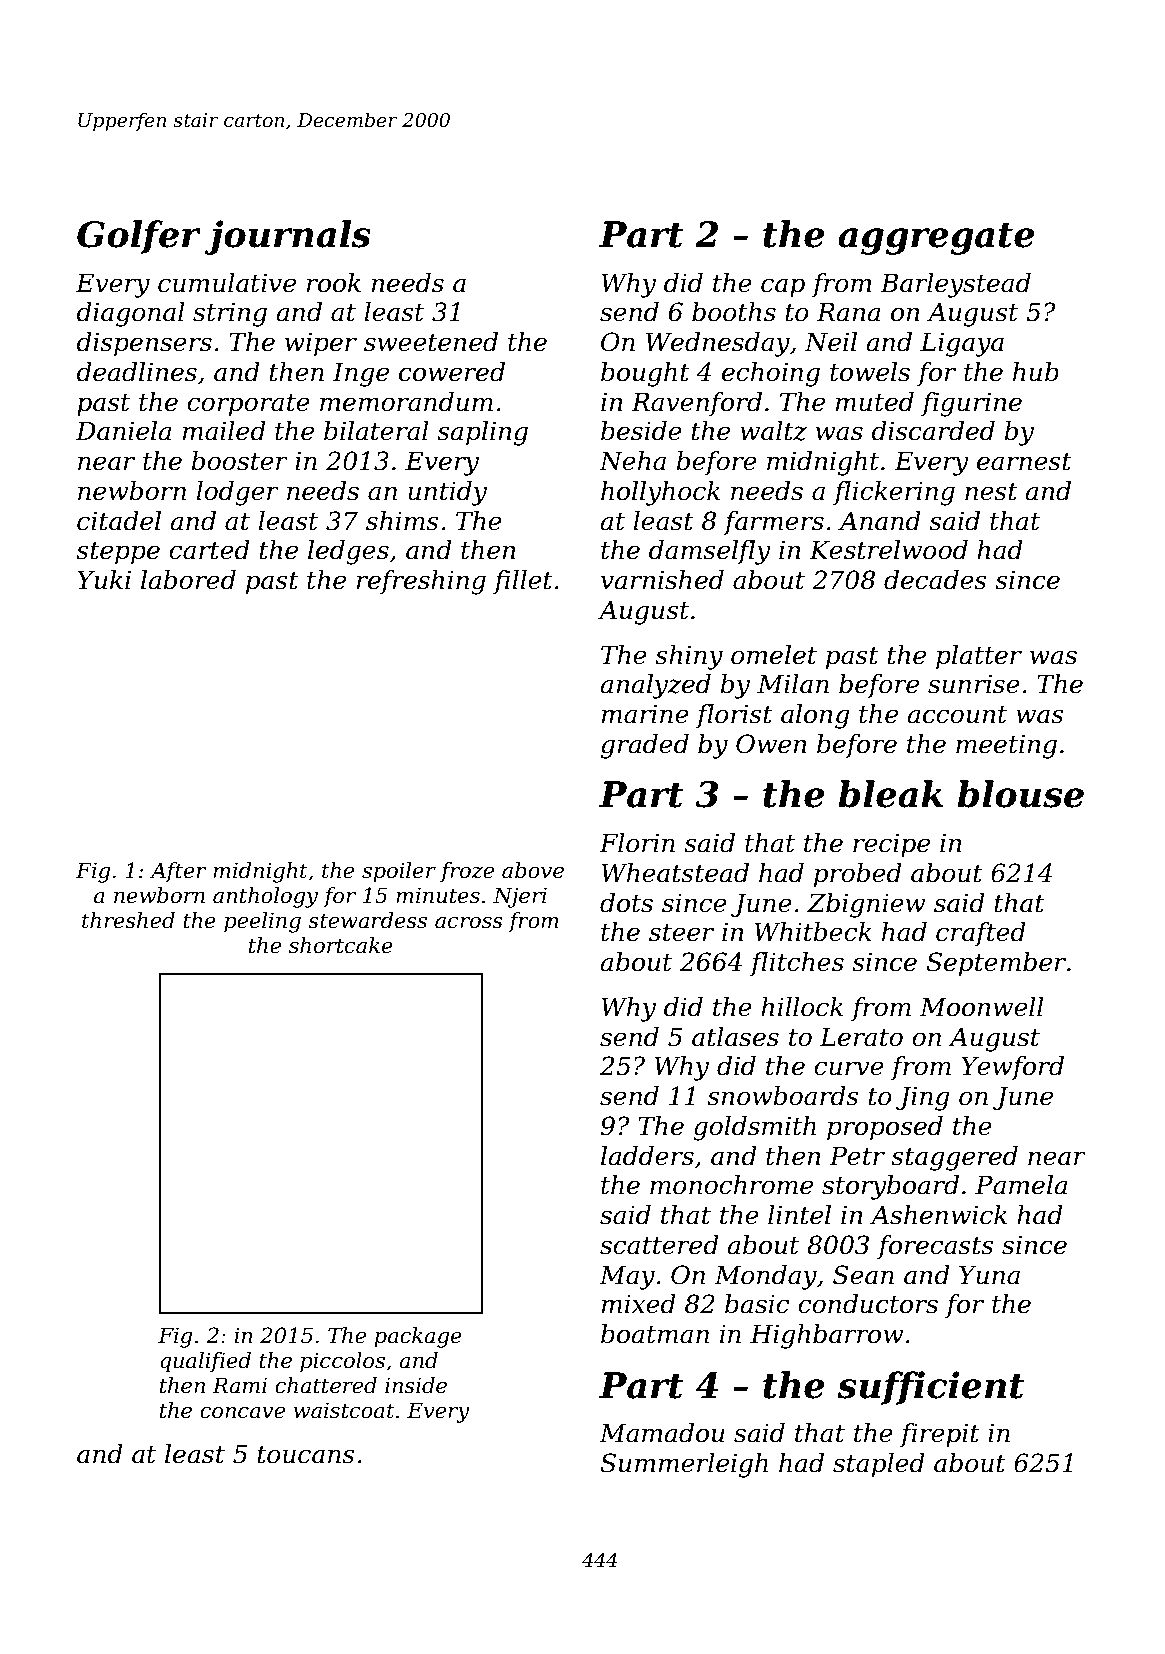  I want to click on Yuki, so click(104, 580).
